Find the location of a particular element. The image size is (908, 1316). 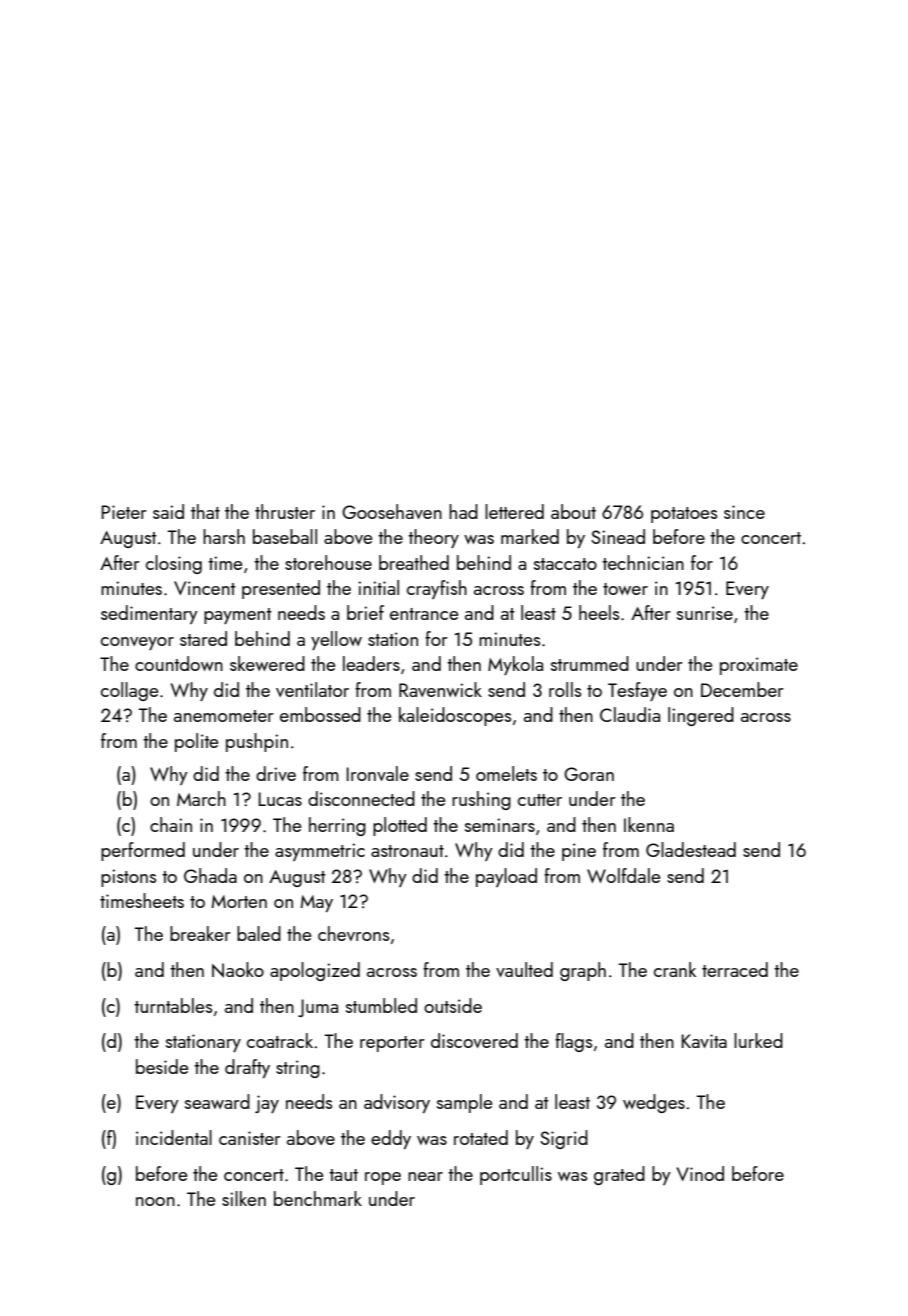

sunrise is located at coordinates (705, 613).
